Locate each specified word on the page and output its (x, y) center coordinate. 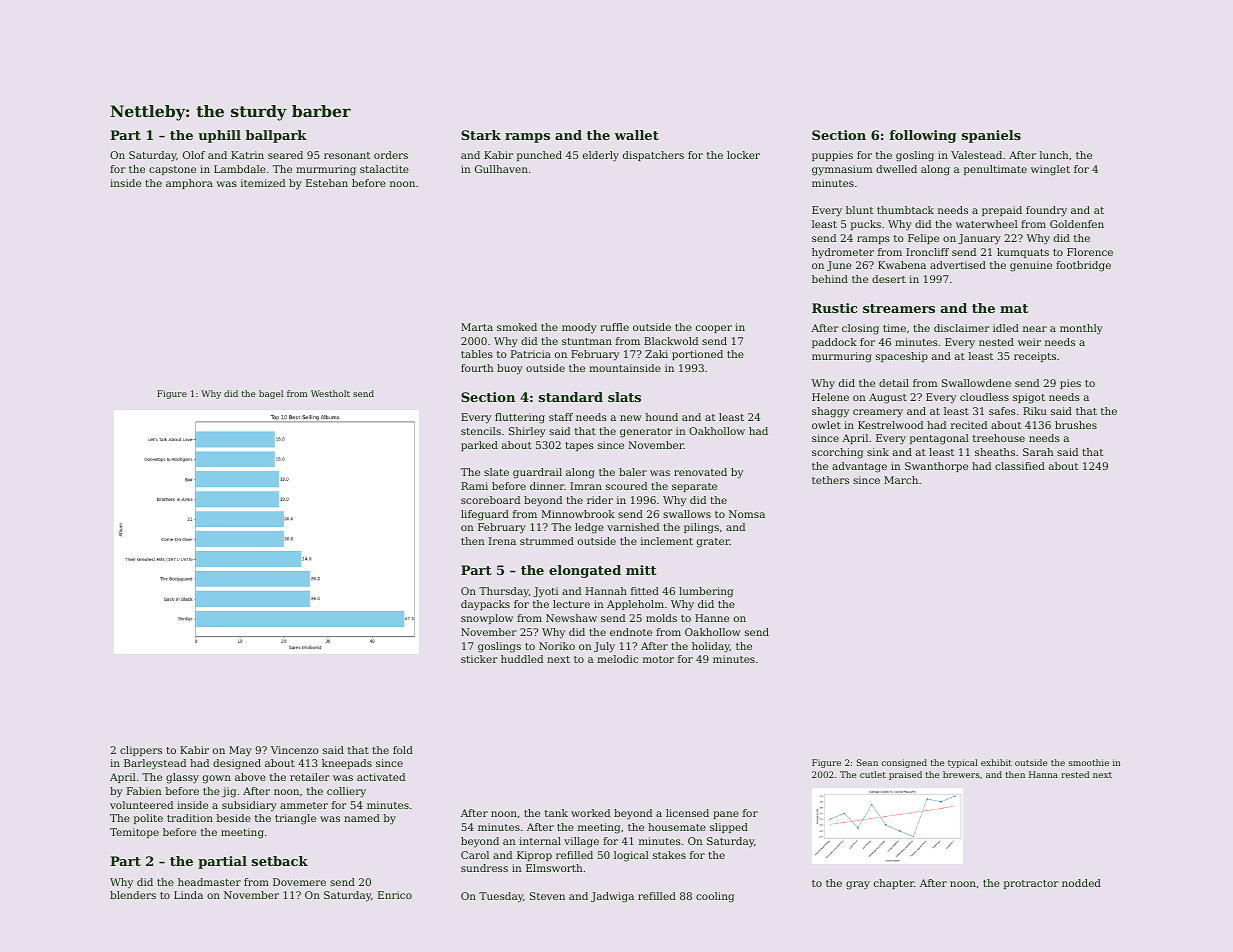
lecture (571, 604)
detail (894, 383)
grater (713, 543)
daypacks (485, 605)
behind (830, 279)
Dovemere (299, 882)
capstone (172, 170)
